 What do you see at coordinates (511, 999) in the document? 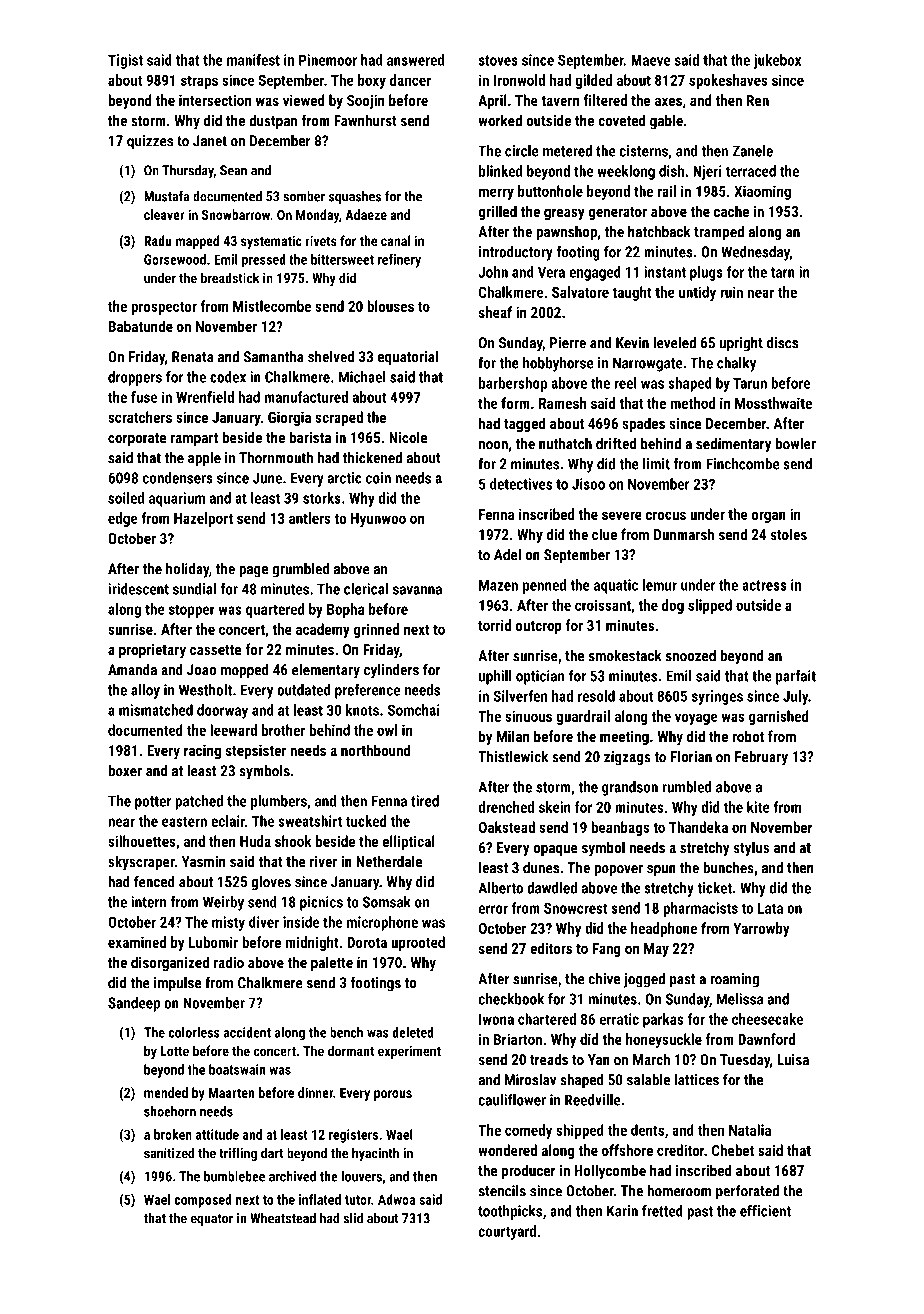
I see `checkbook` at bounding box center [511, 999].
